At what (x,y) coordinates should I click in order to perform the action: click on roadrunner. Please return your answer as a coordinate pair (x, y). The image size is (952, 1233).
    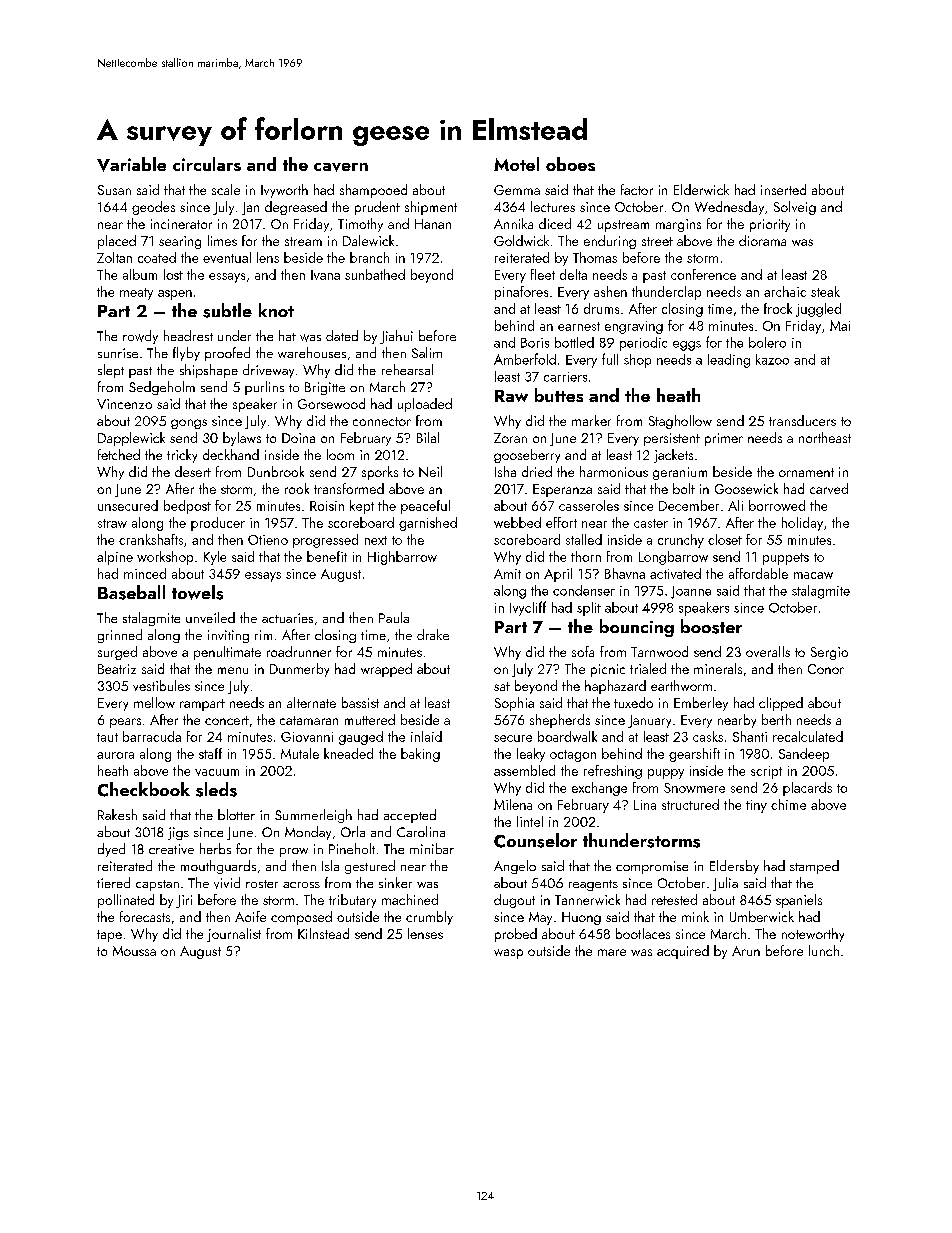
    Looking at the image, I should click on (299, 651).
